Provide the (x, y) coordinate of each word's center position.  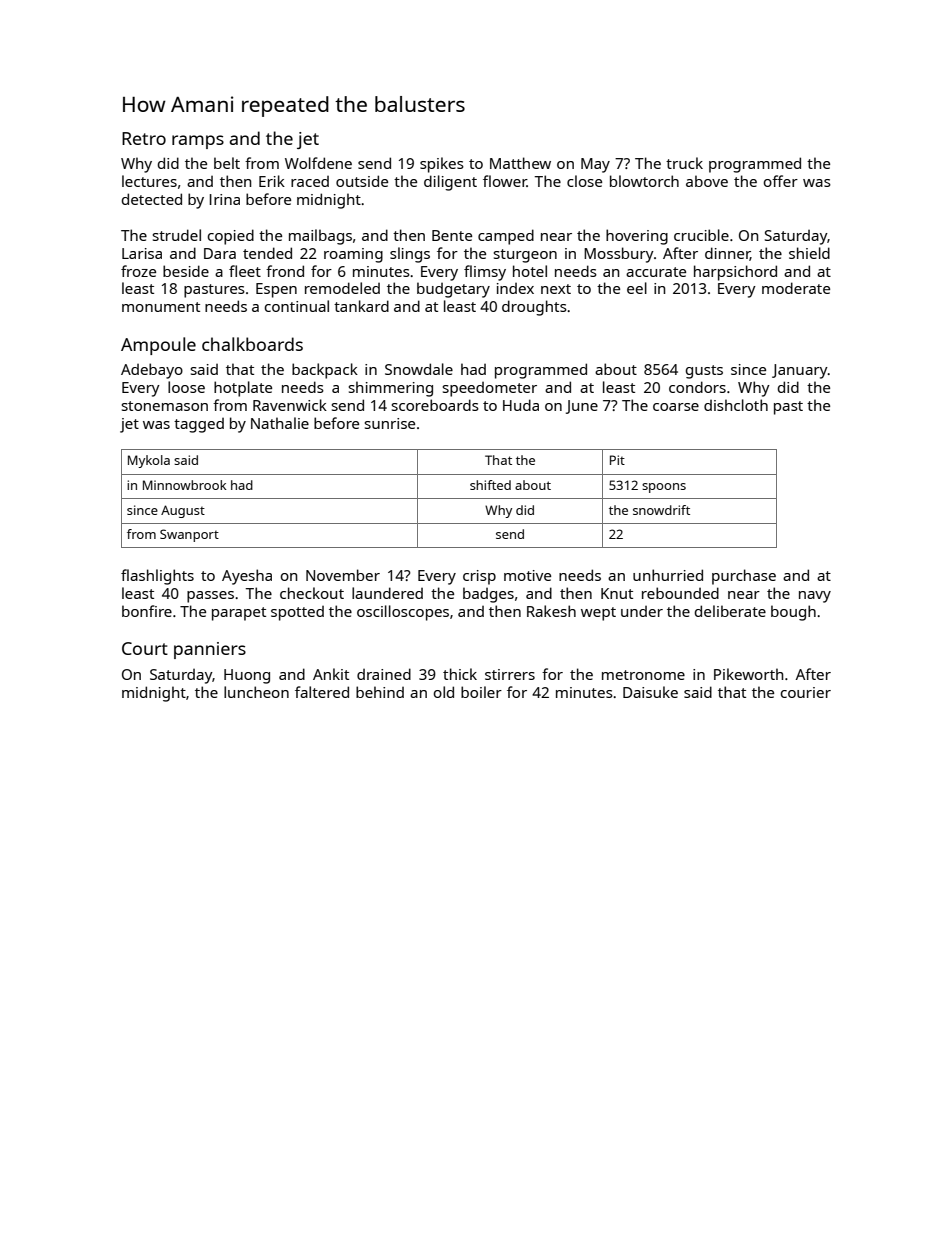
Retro (144, 138)
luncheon (256, 692)
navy (815, 597)
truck (684, 163)
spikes (442, 165)
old (444, 692)
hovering (637, 237)
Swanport (189, 535)
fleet (245, 271)
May (595, 165)
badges (488, 595)
